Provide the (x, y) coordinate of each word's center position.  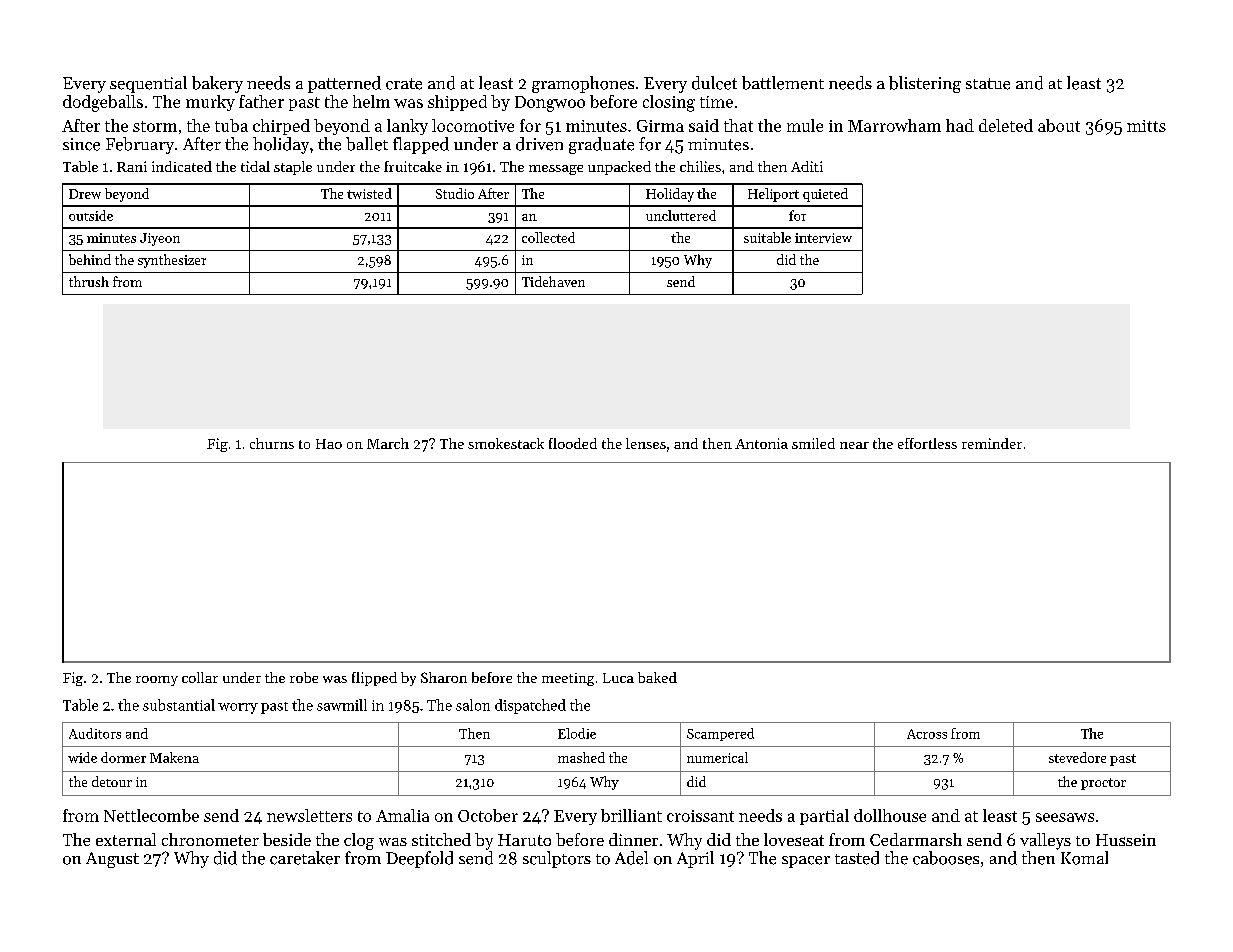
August (112, 860)
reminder (992, 443)
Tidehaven (553, 281)
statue (988, 84)
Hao (329, 444)
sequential (148, 84)
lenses (646, 443)
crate (404, 84)
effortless (927, 443)
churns (272, 443)
